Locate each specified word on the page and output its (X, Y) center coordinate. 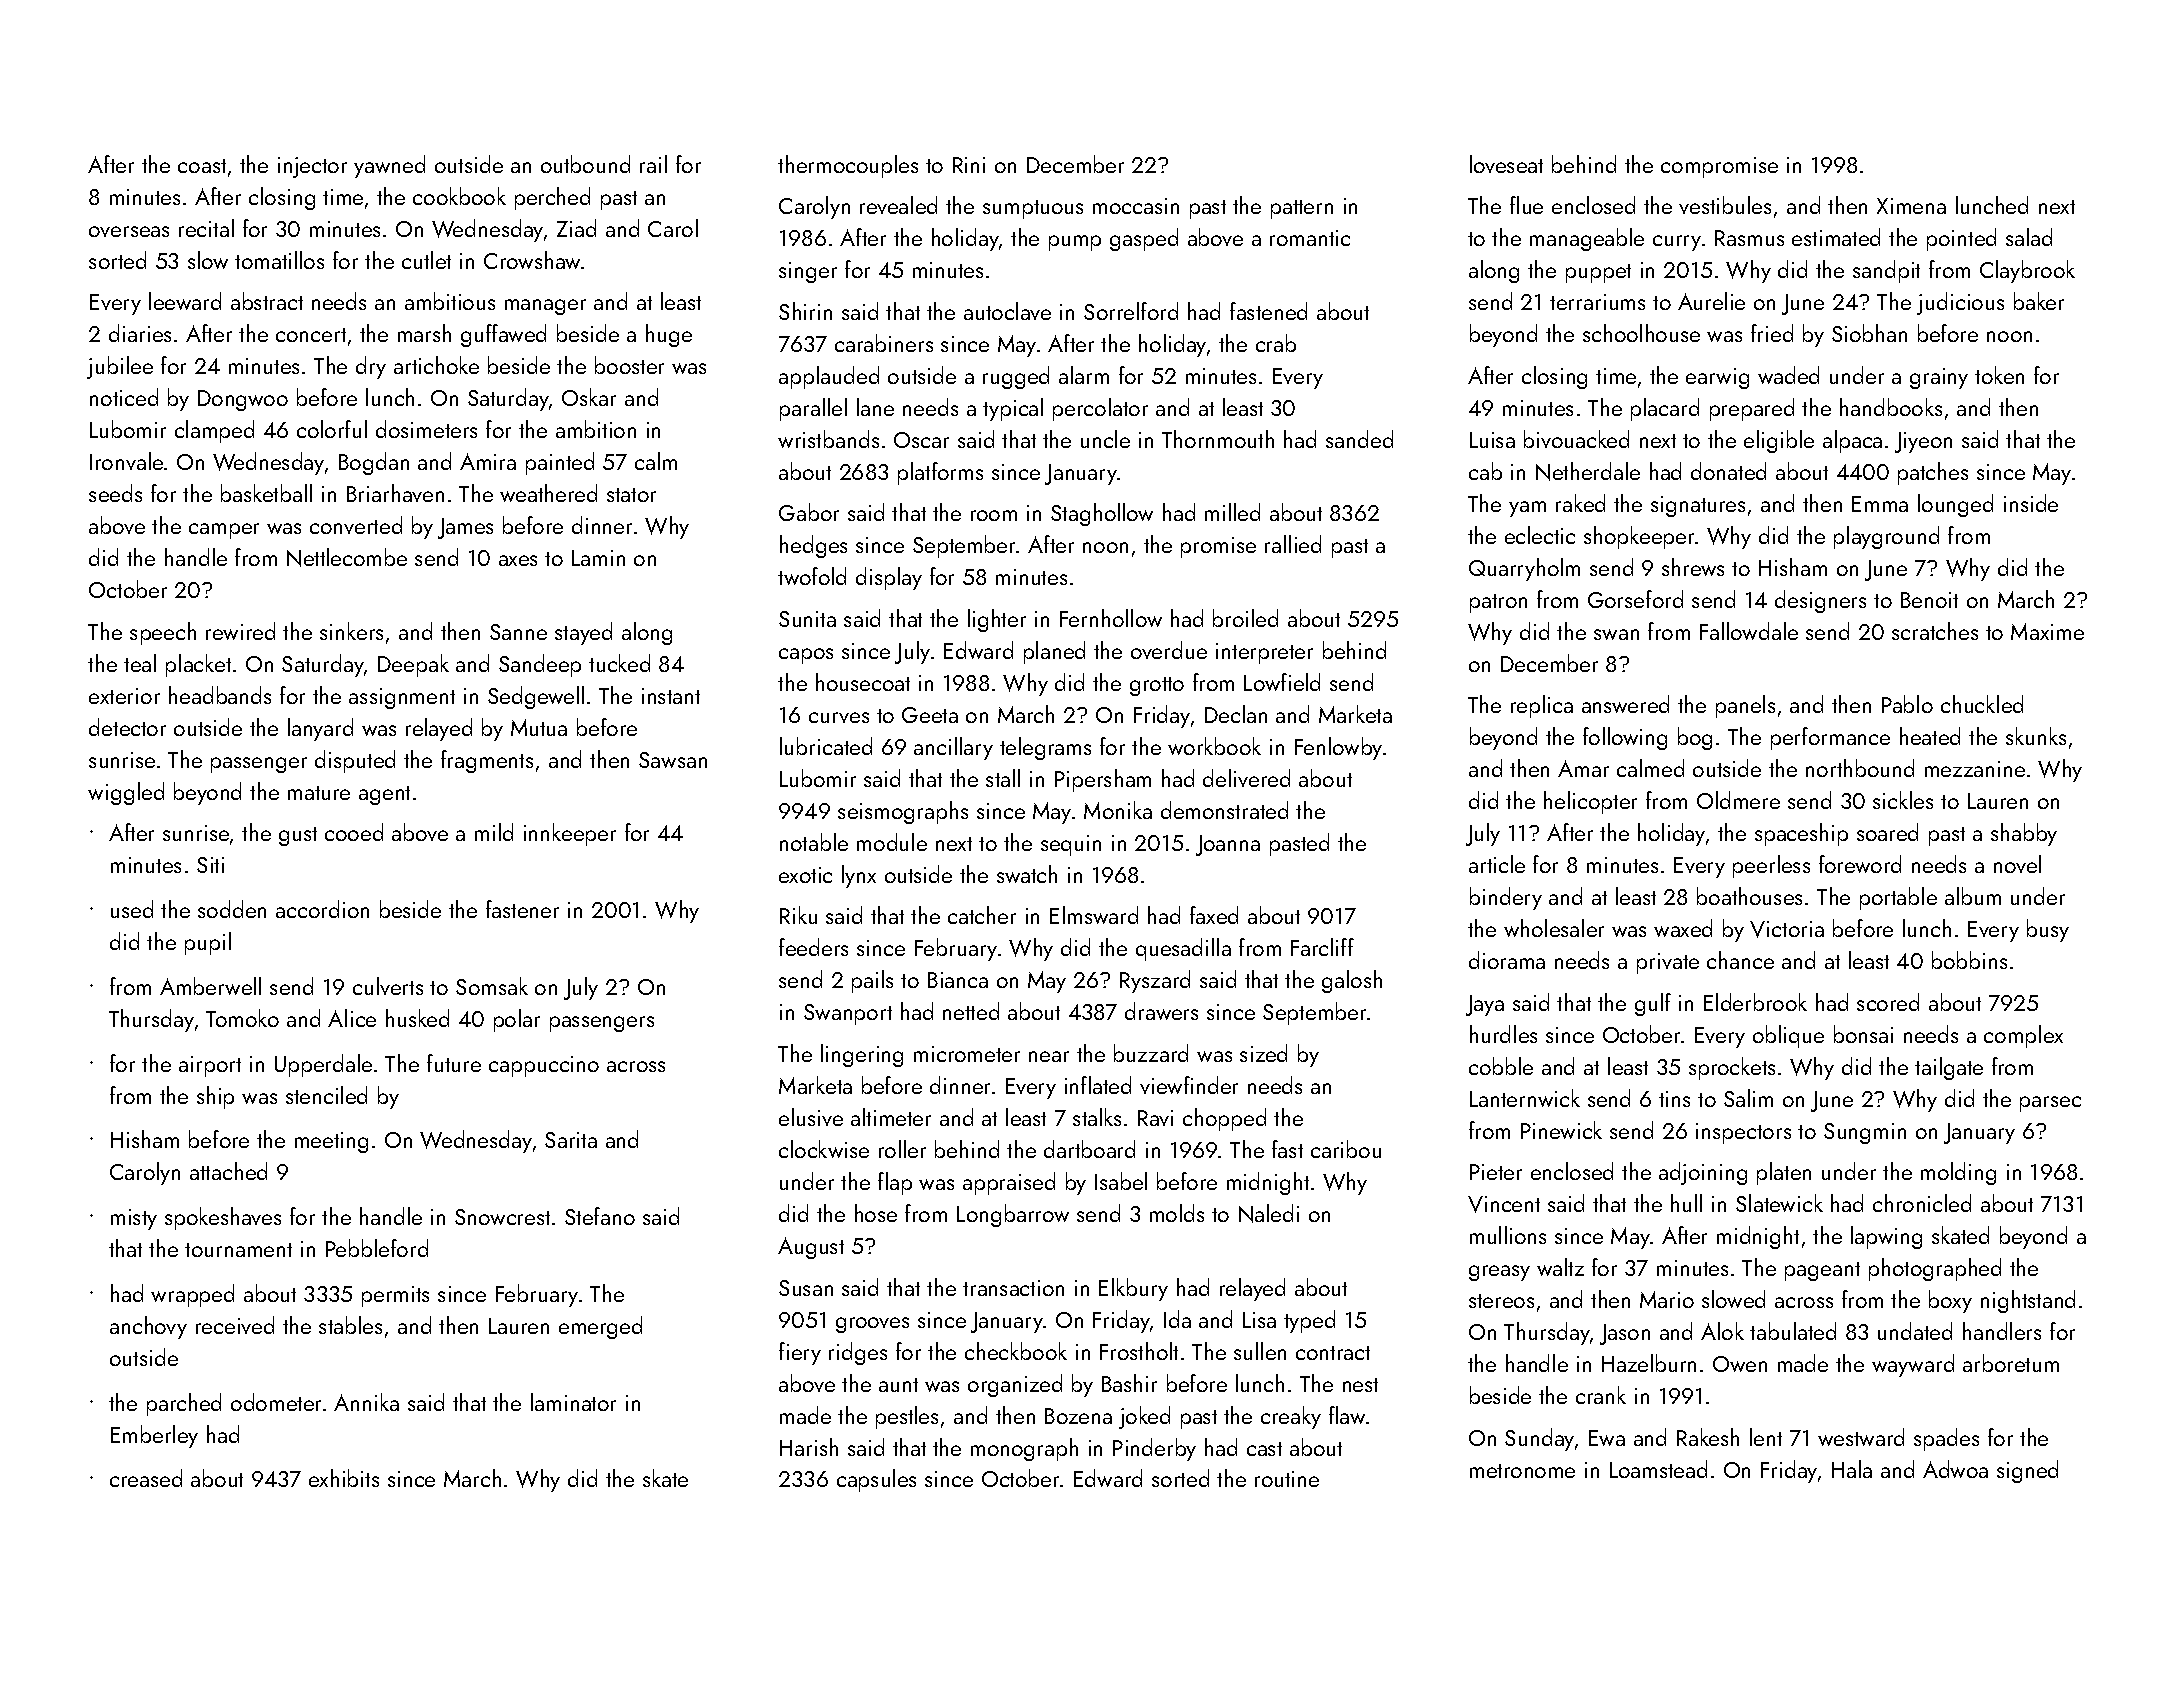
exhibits (344, 1478)
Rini (969, 165)
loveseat (1506, 164)
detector (127, 727)
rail (653, 164)
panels (1745, 706)
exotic (805, 875)
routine (1287, 1479)
